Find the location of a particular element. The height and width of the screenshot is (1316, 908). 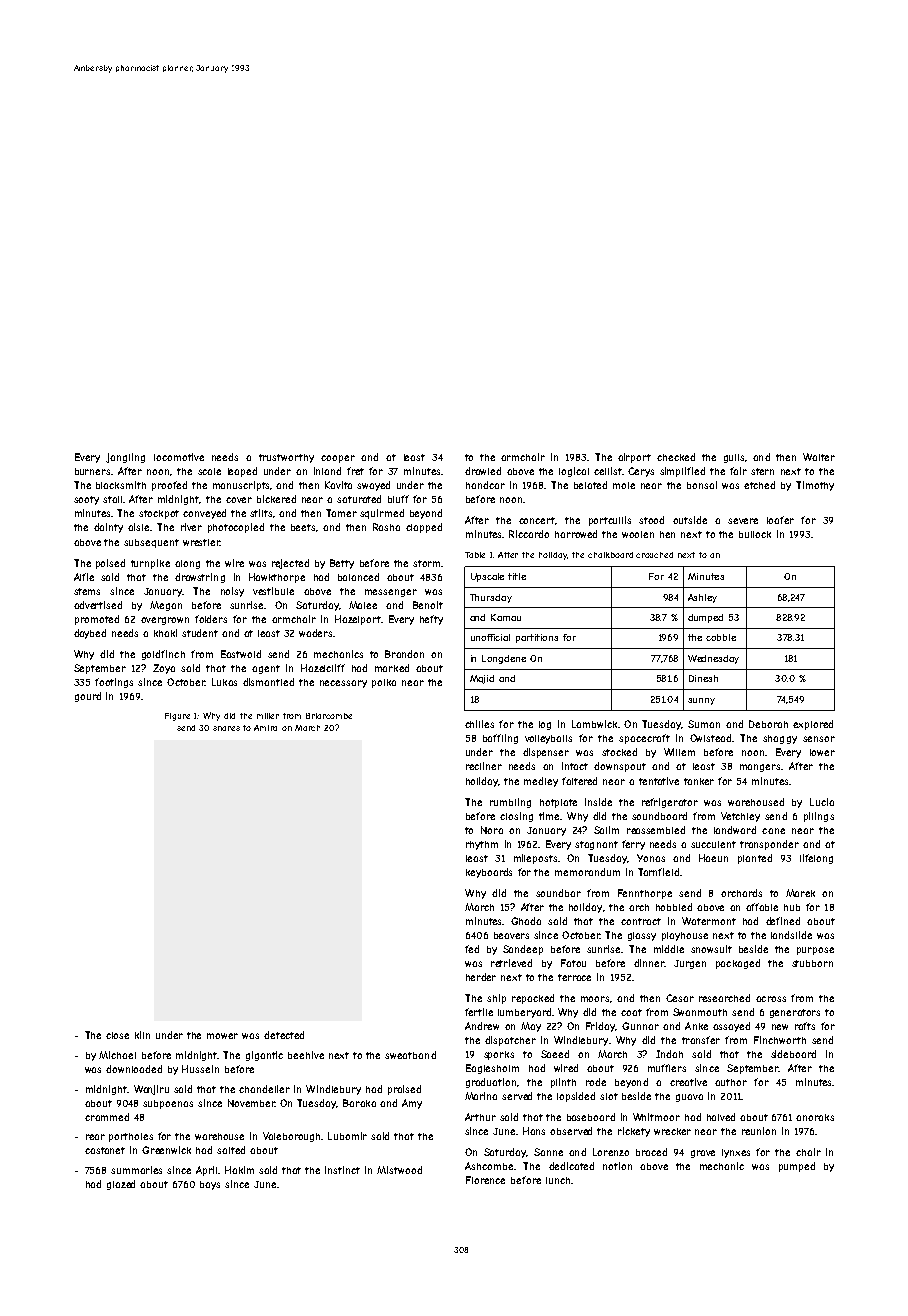

jangling is located at coordinates (125, 458).
